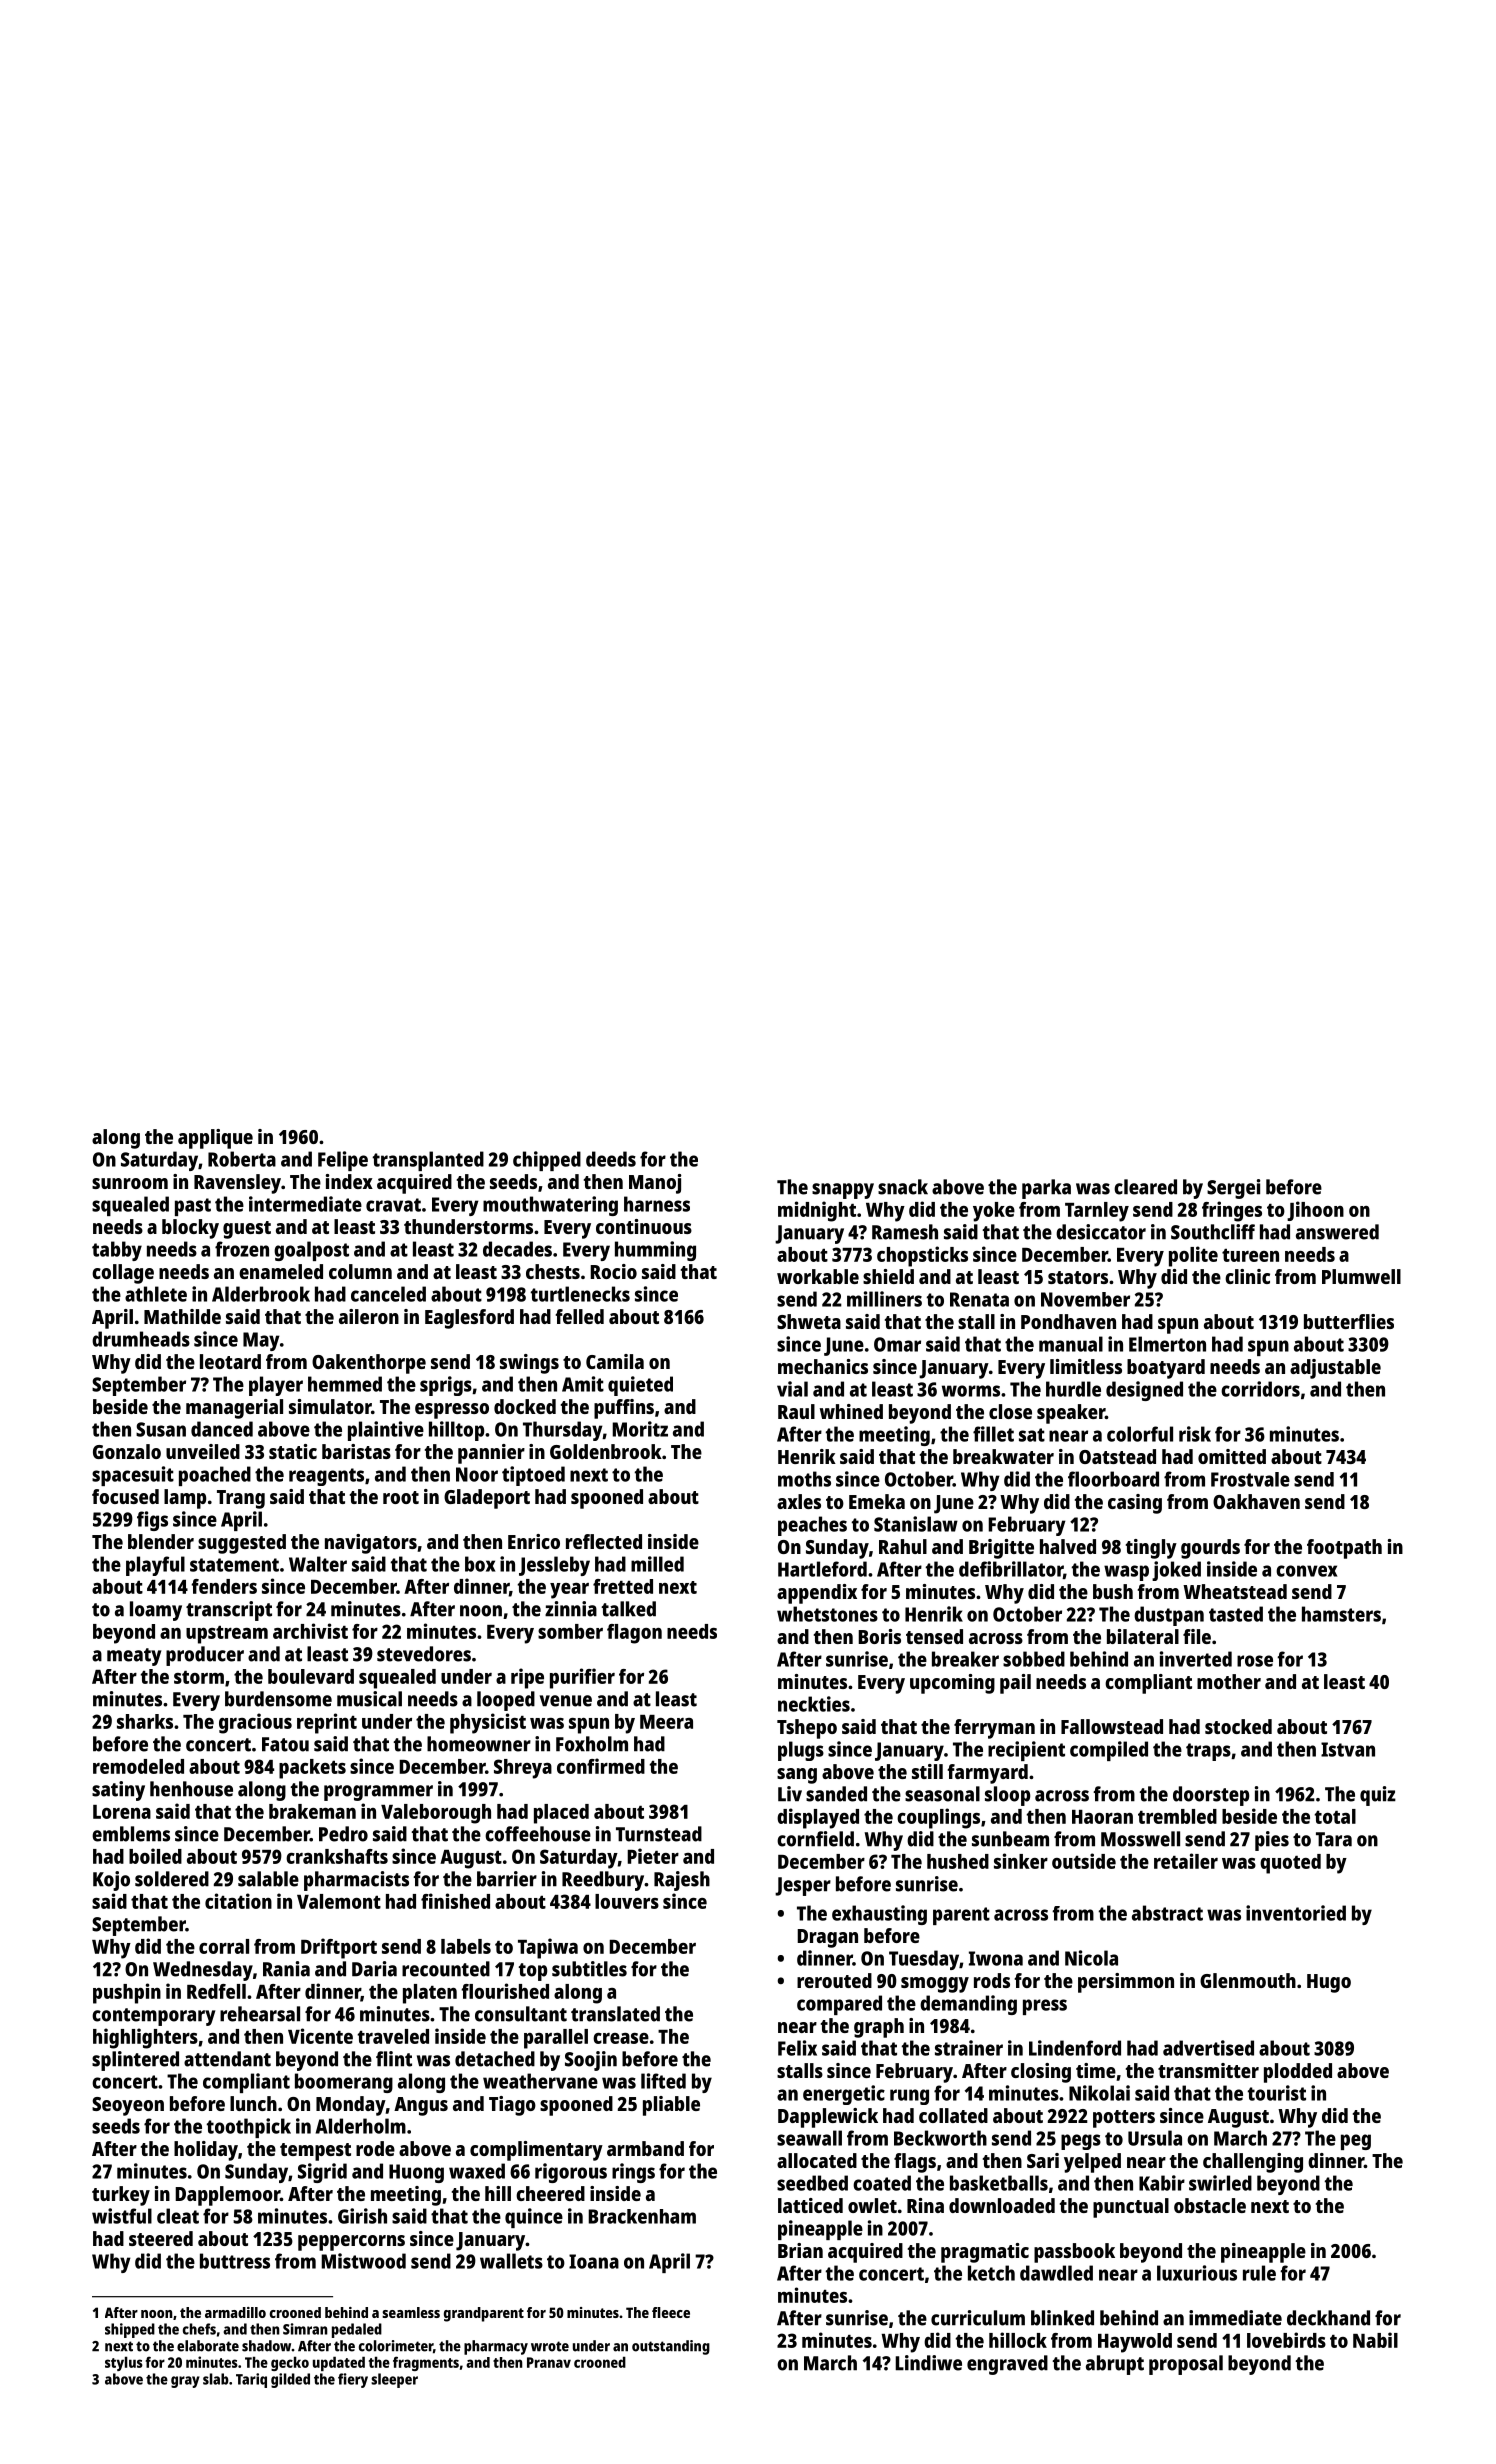 The image size is (1496, 2464). I want to click on satiny, so click(118, 1791).
